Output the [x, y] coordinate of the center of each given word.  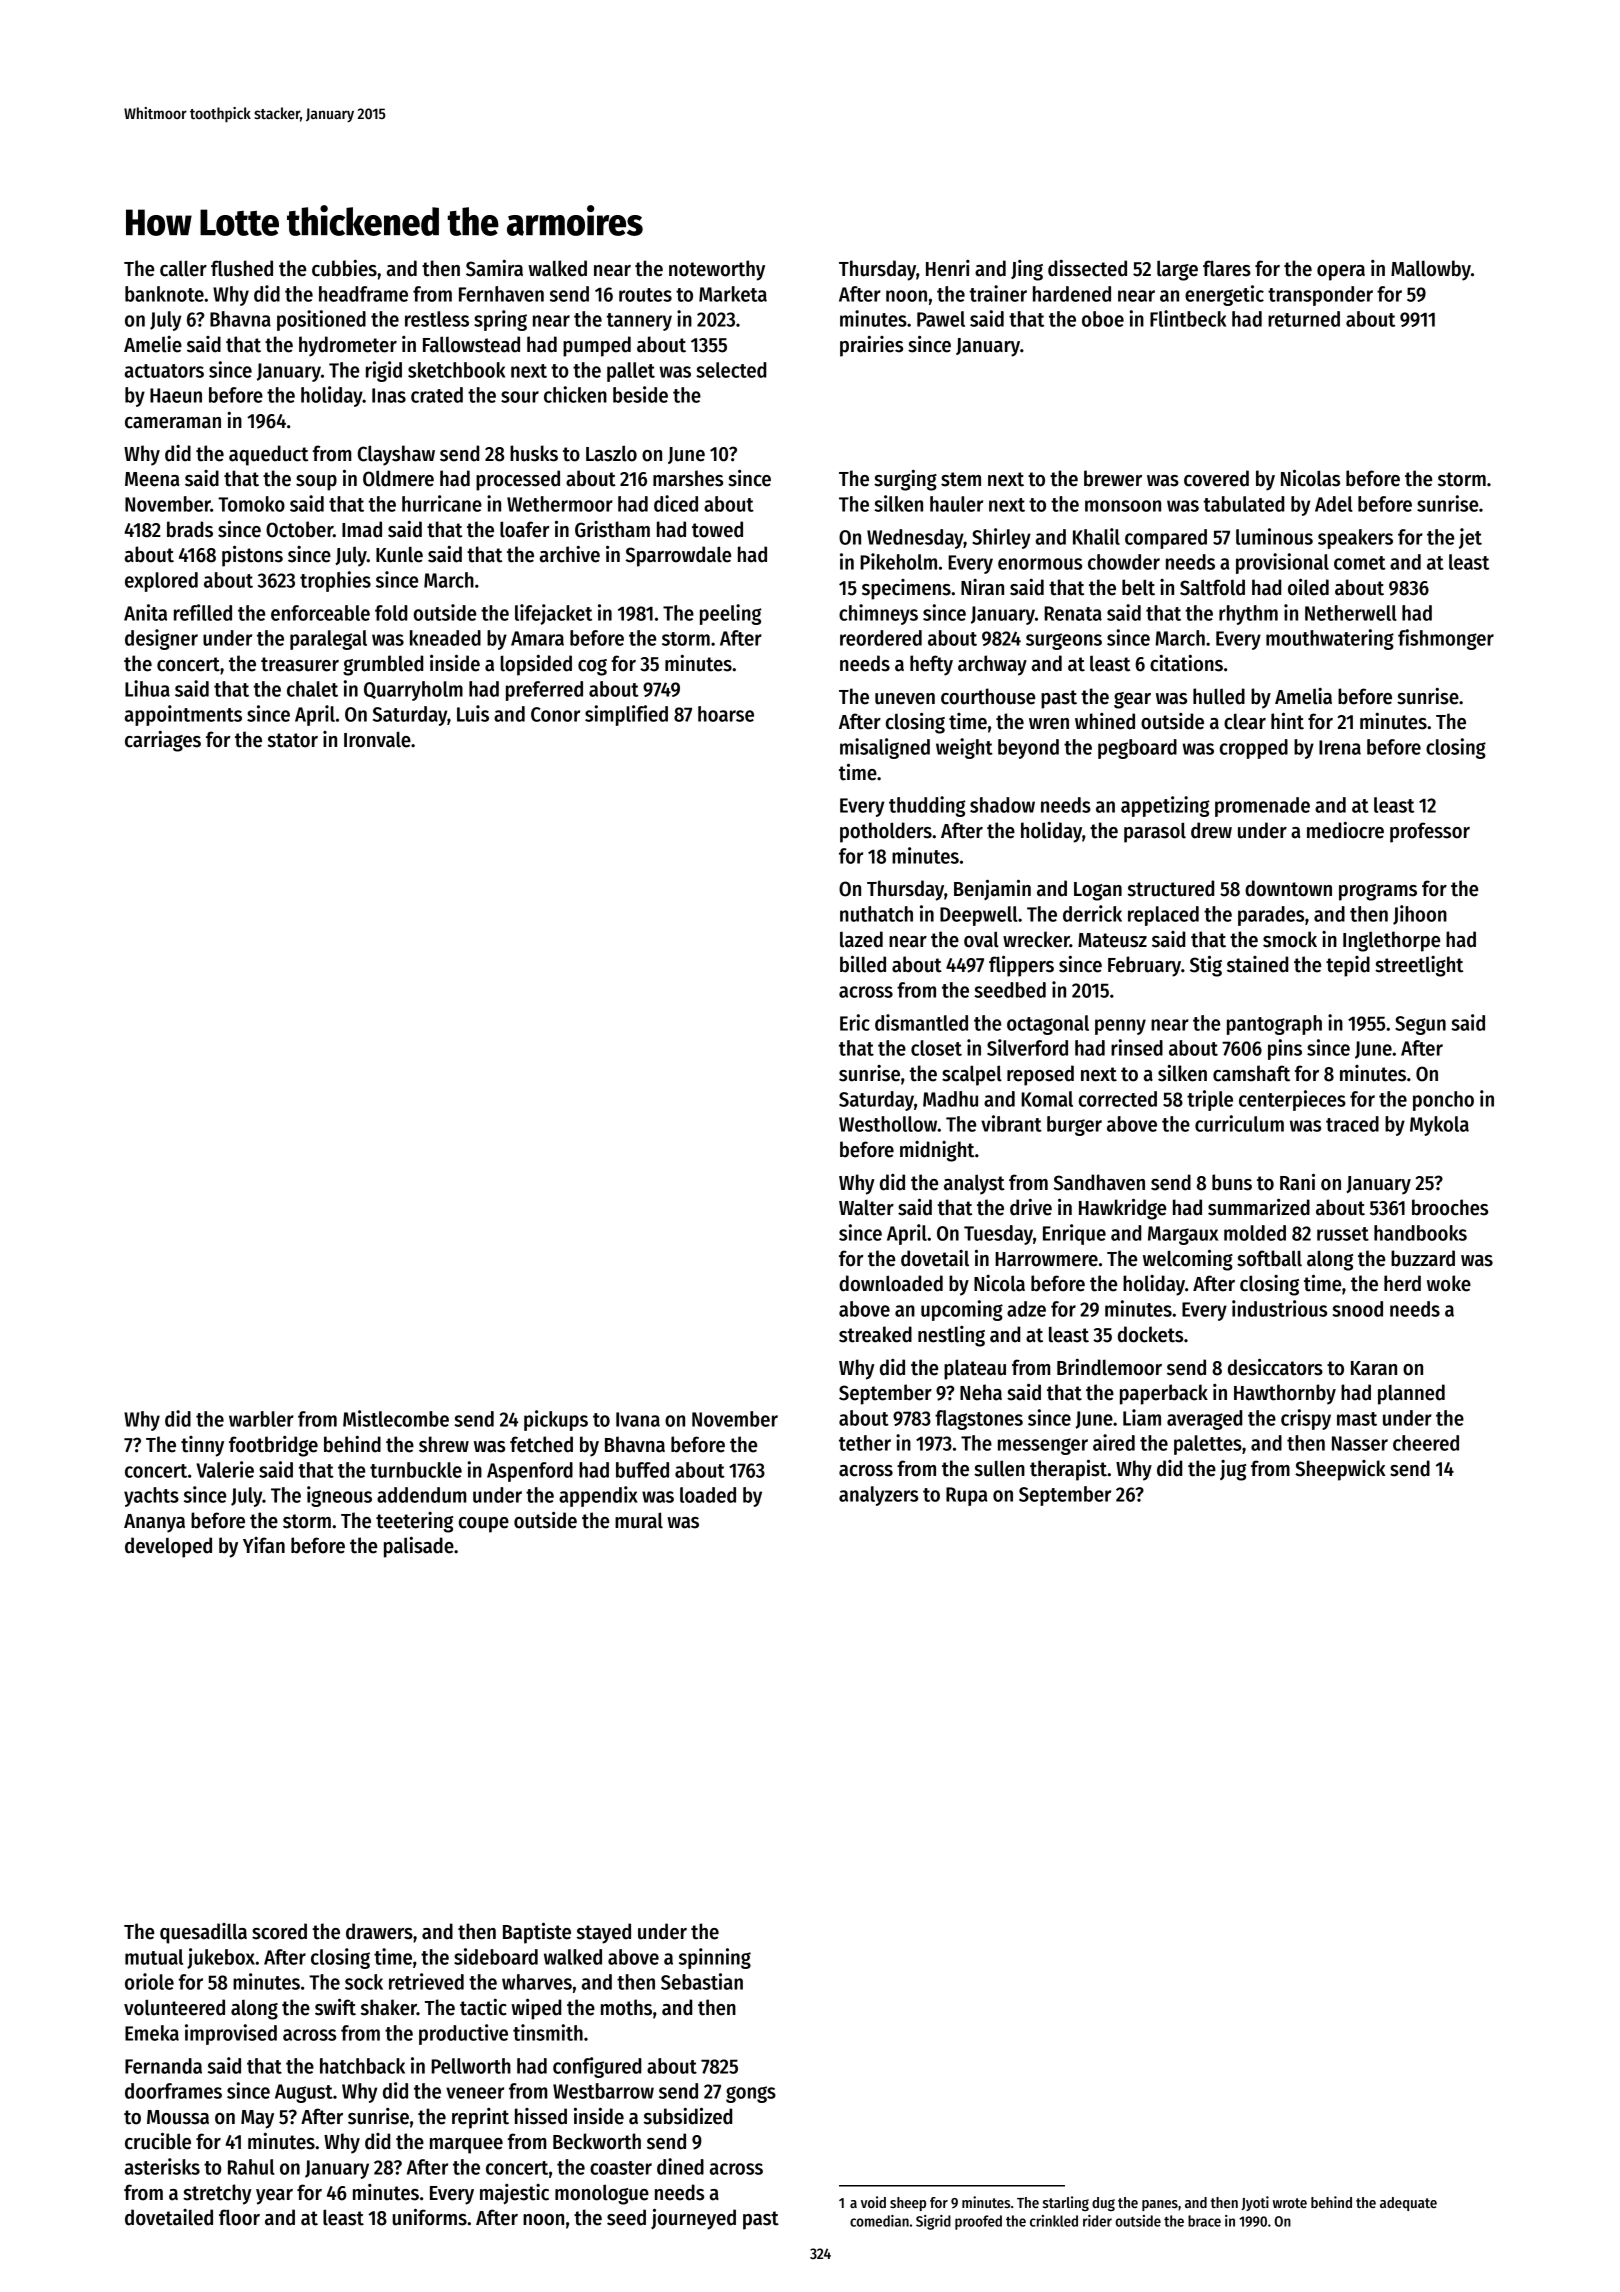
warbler [261, 1419]
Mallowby [1431, 270]
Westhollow [888, 1124]
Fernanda [163, 2066]
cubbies [344, 268]
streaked [875, 1334]
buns [1232, 1182]
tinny [202, 1446]
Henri [948, 268]
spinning [715, 1958]
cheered [1426, 1443]
